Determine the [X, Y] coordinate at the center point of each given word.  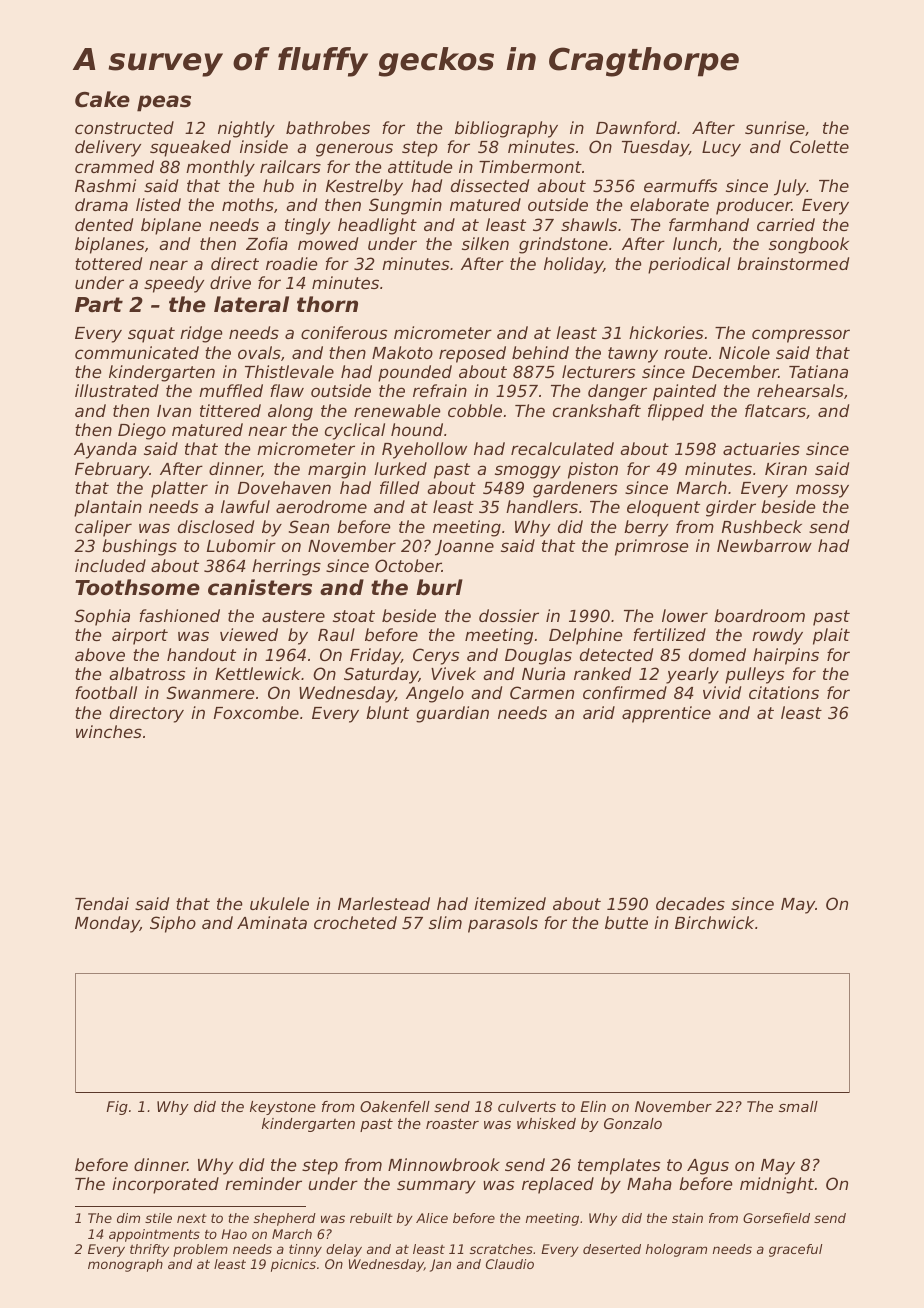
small [798, 1106]
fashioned [179, 615]
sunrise [775, 127]
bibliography [506, 129]
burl [439, 587]
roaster [452, 1123]
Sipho [173, 924]
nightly [246, 129]
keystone [283, 1108]
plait [831, 636]
